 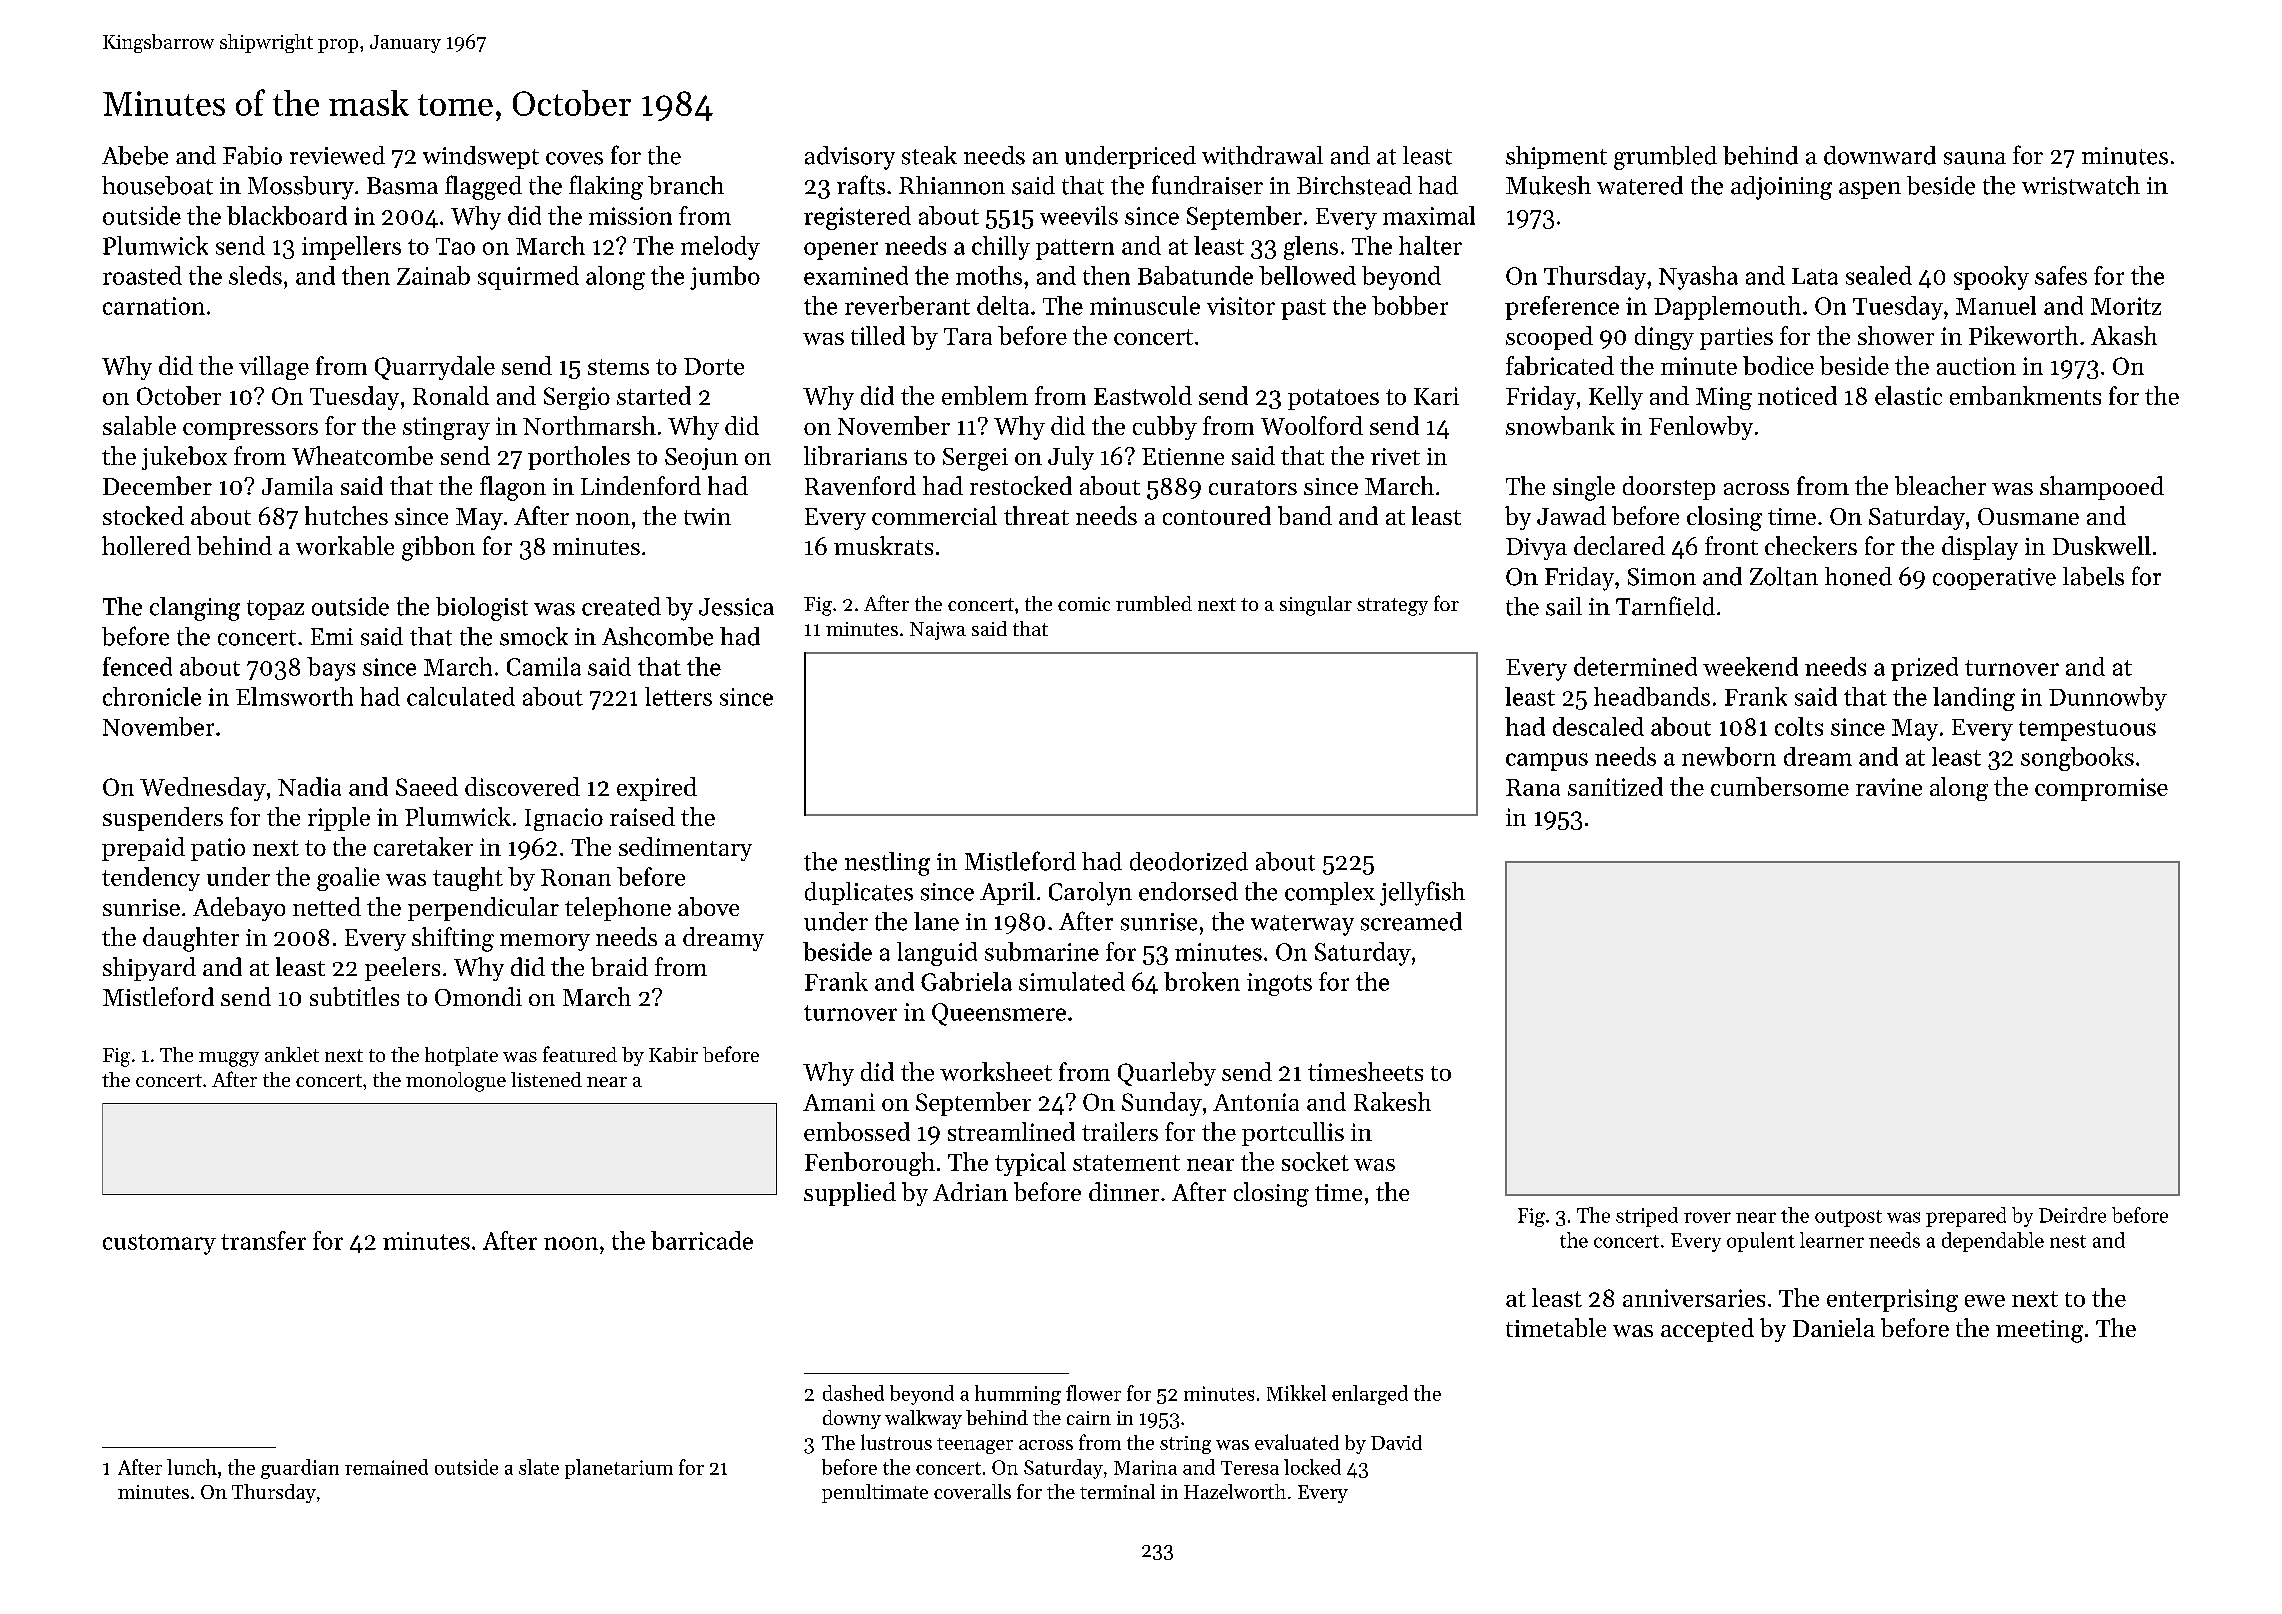 I want to click on Tao, so click(x=455, y=246).
